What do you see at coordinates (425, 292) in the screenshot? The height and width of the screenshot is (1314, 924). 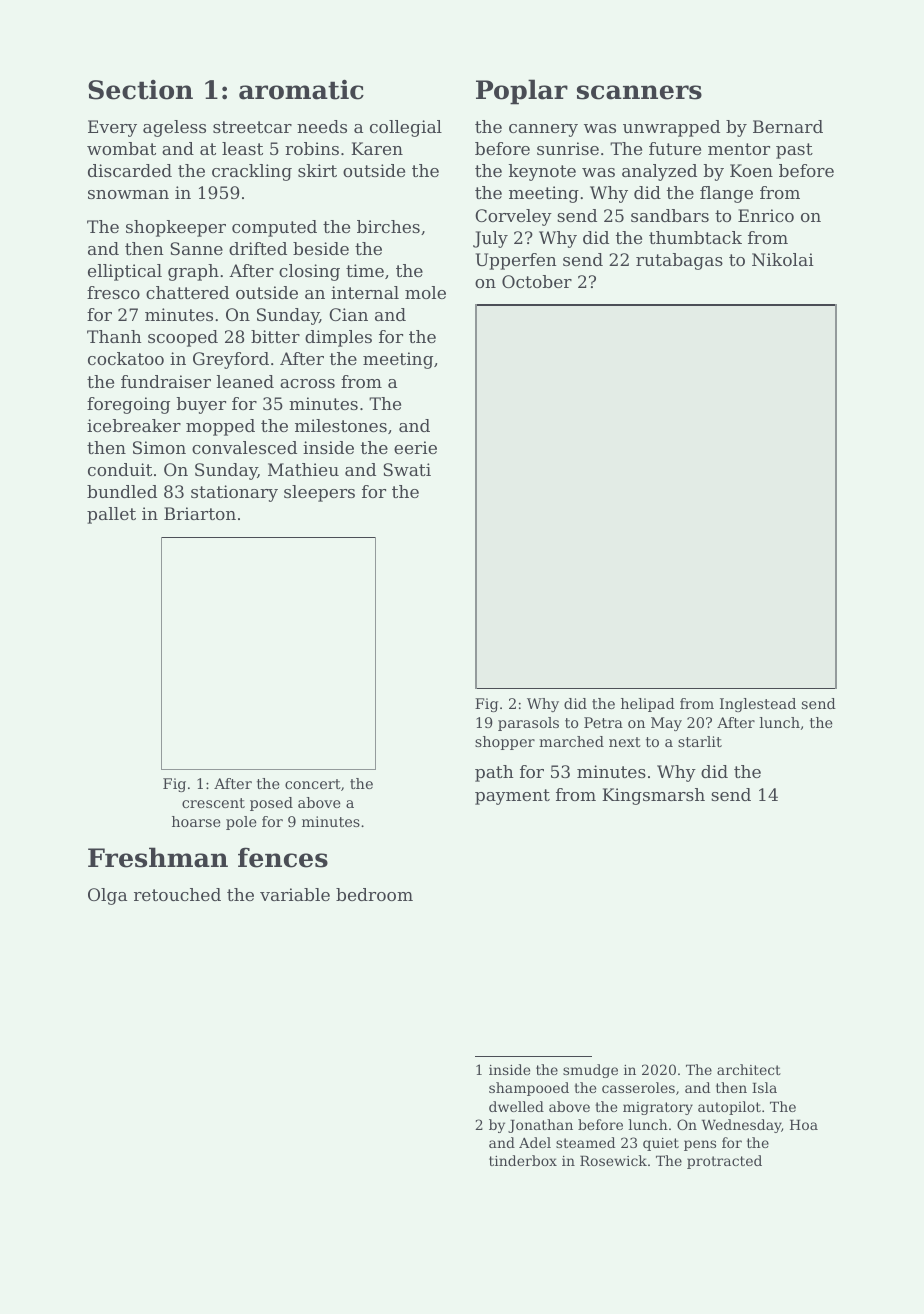 I see `mole` at bounding box center [425, 292].
